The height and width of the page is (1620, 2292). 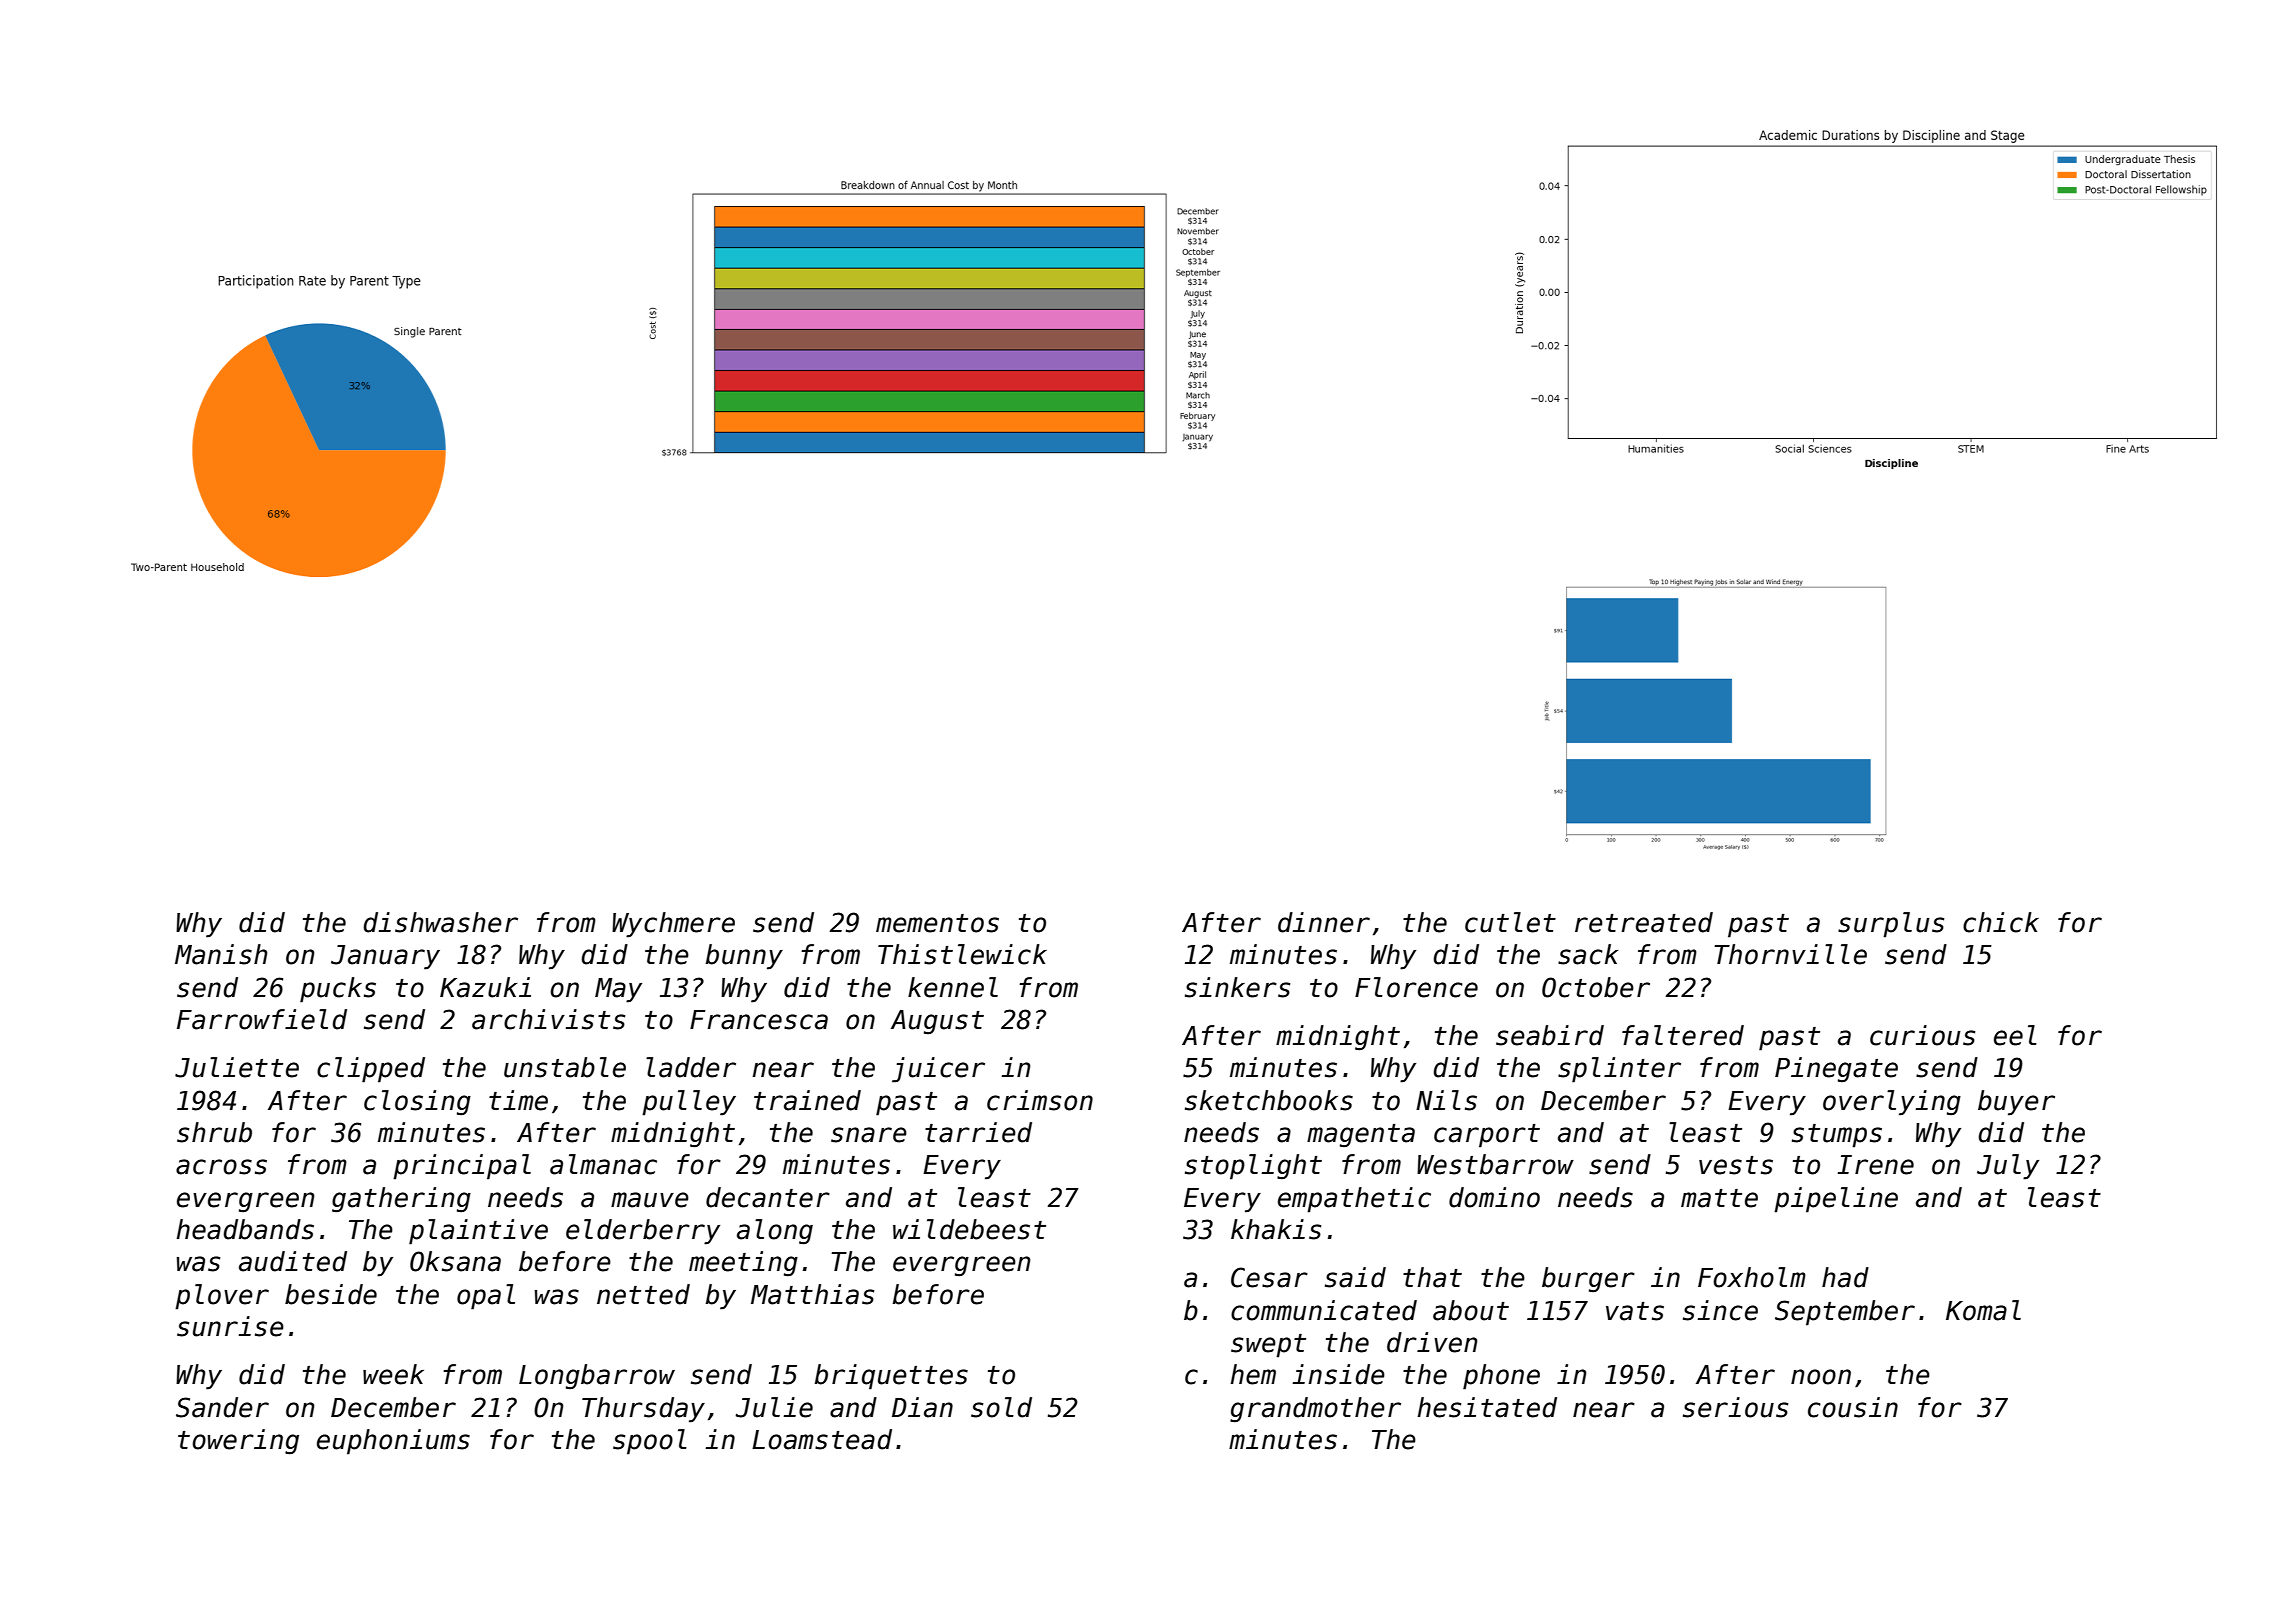 I want to click on spool, so click(x=650, y=1442).
